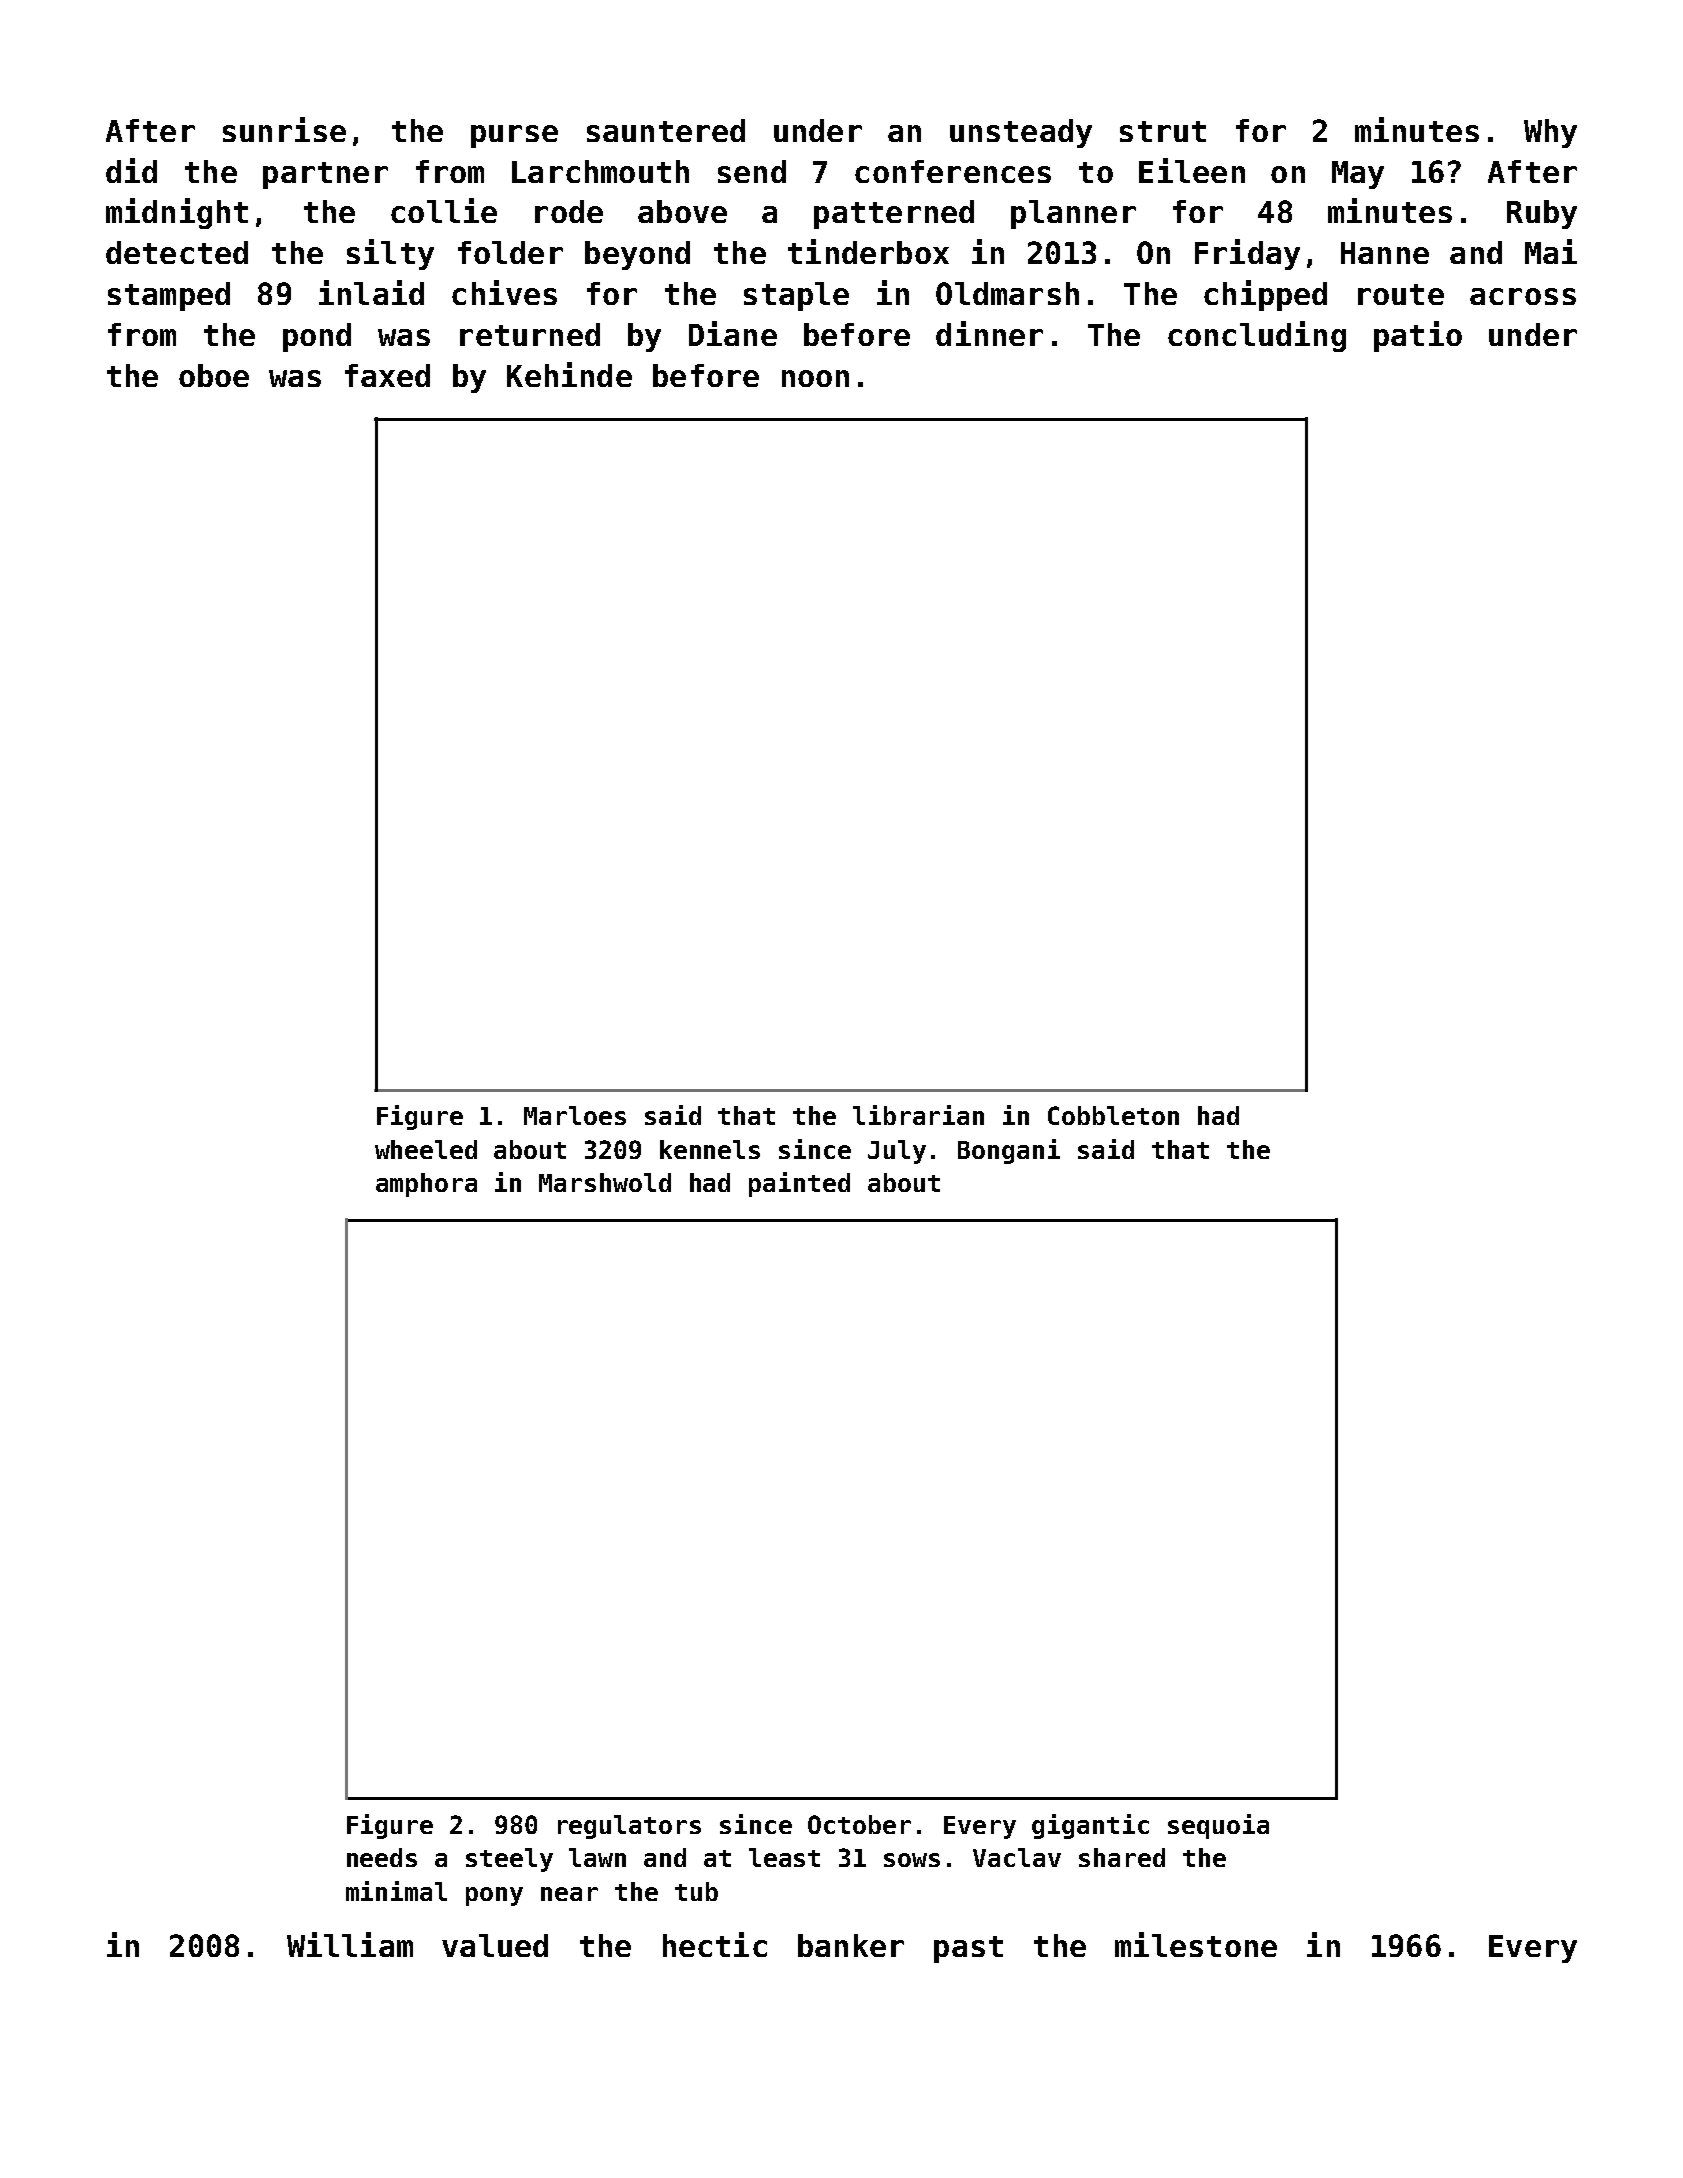 The width and height of the screenshot is (1683, 2178). I want to click on milestone, so click(1196, 1944).
